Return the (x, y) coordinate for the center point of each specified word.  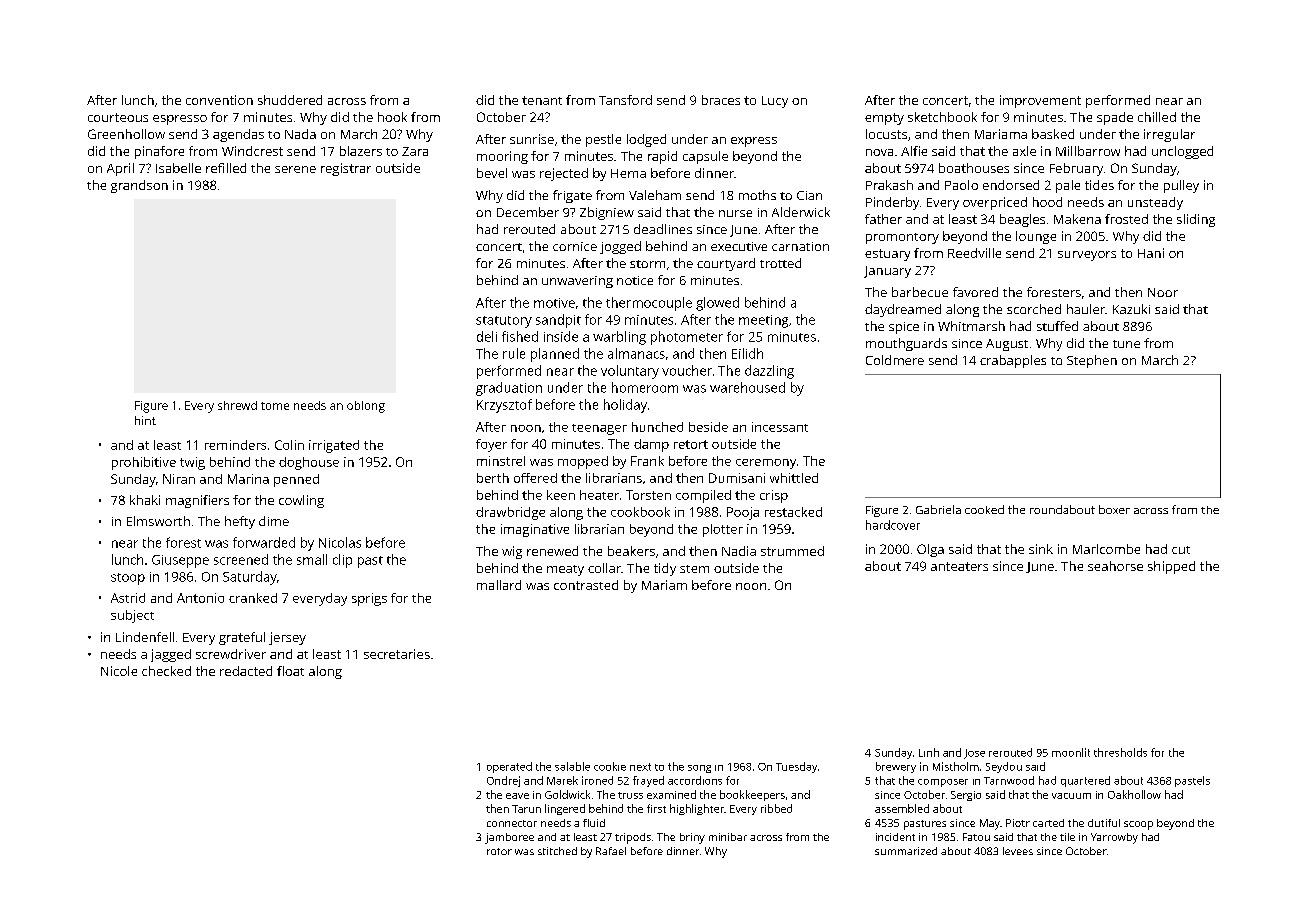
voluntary (630, 372)
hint (145, 420)
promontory (902, 238)
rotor (499, 851)
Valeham (655, 195)
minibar (728, 837)
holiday (625, 406)
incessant (780, 427)
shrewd (237, 405)
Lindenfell (145, 637)
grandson (139, 186)
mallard (499, 585)
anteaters (959, 566)
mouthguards (906, 344)
